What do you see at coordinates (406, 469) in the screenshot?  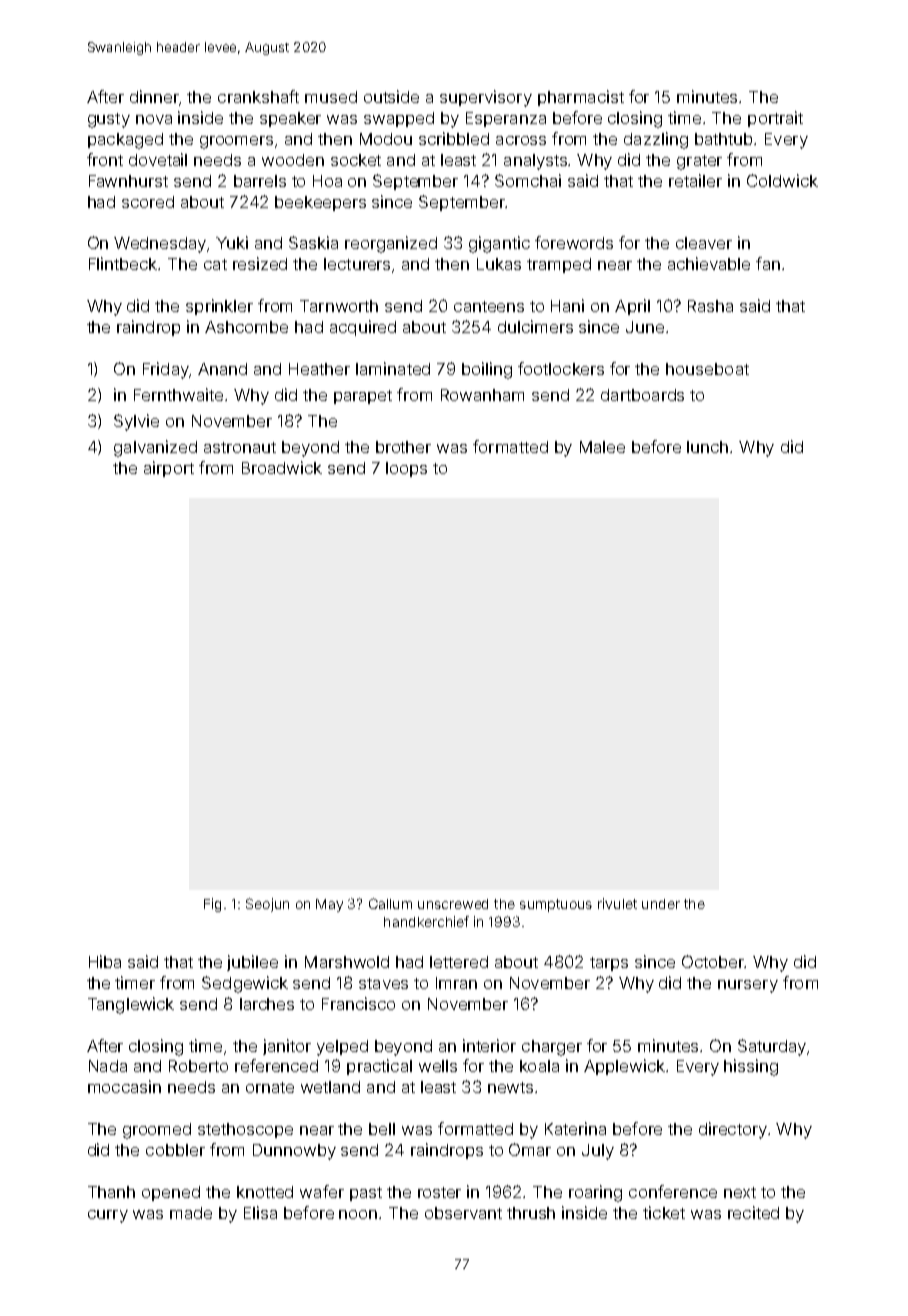 I see `loops` at bounding box center [406, 469].
